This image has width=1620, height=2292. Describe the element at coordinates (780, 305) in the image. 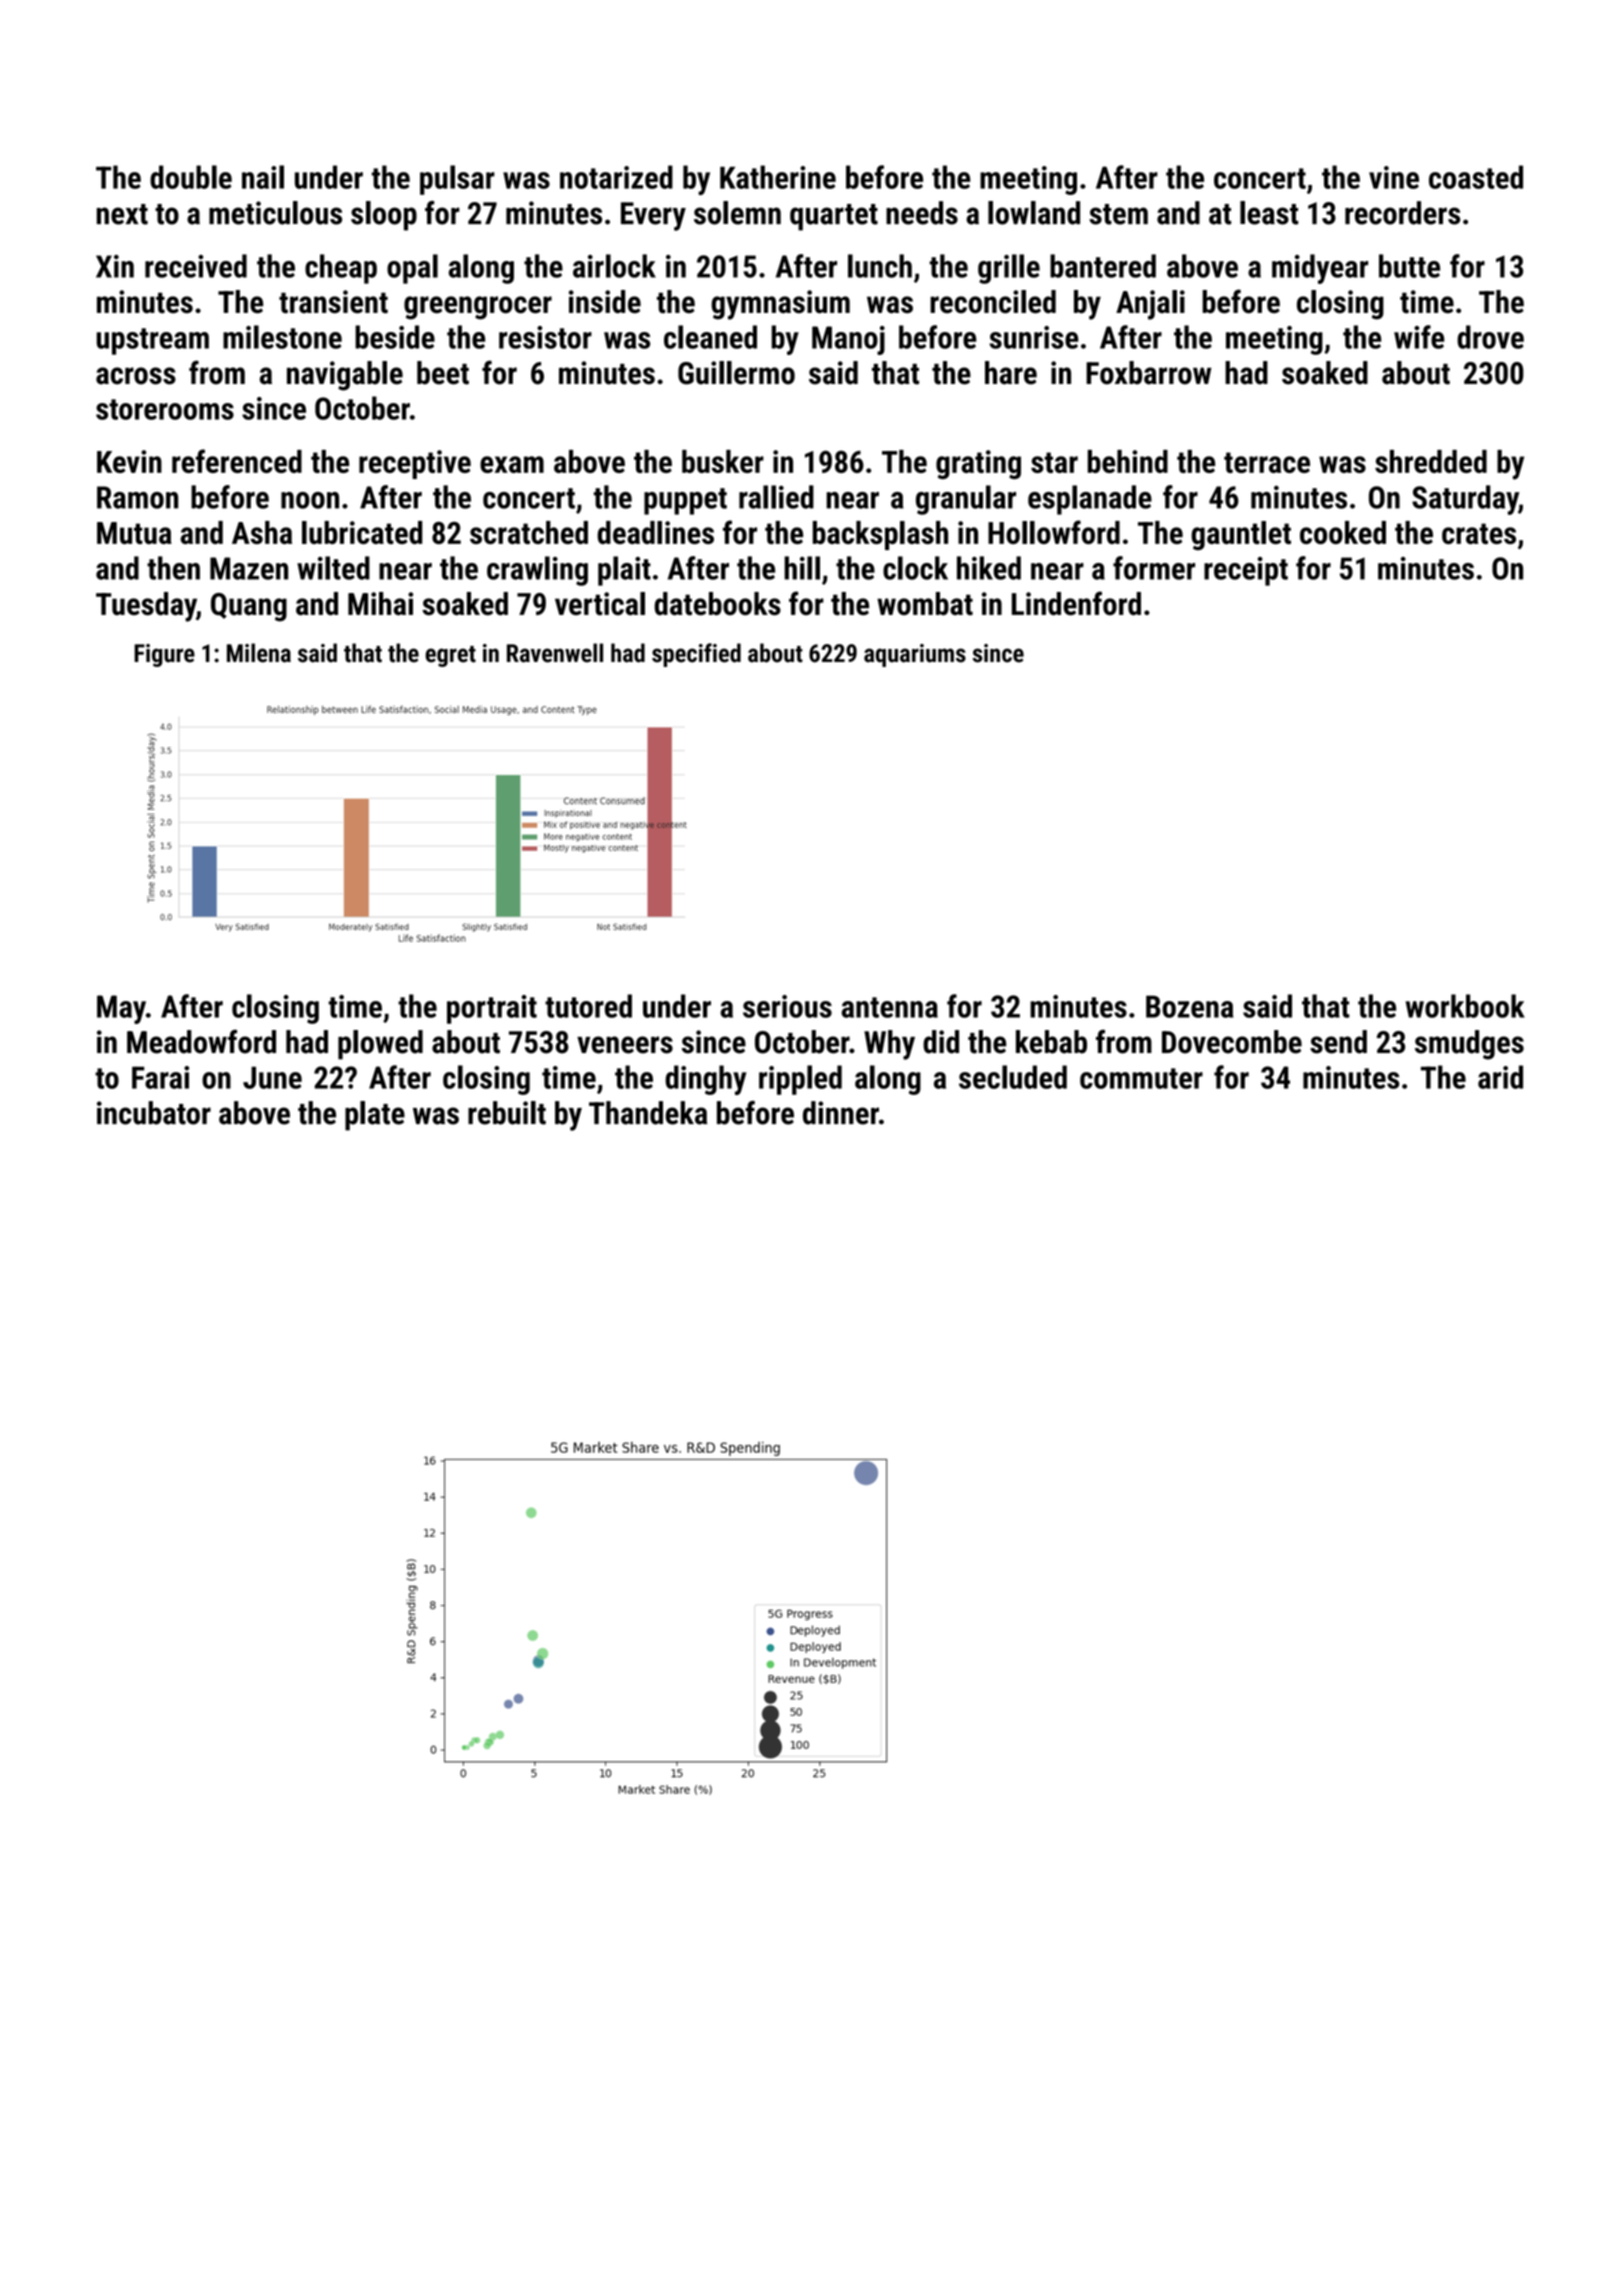

I see `gymnasium` at that location.
